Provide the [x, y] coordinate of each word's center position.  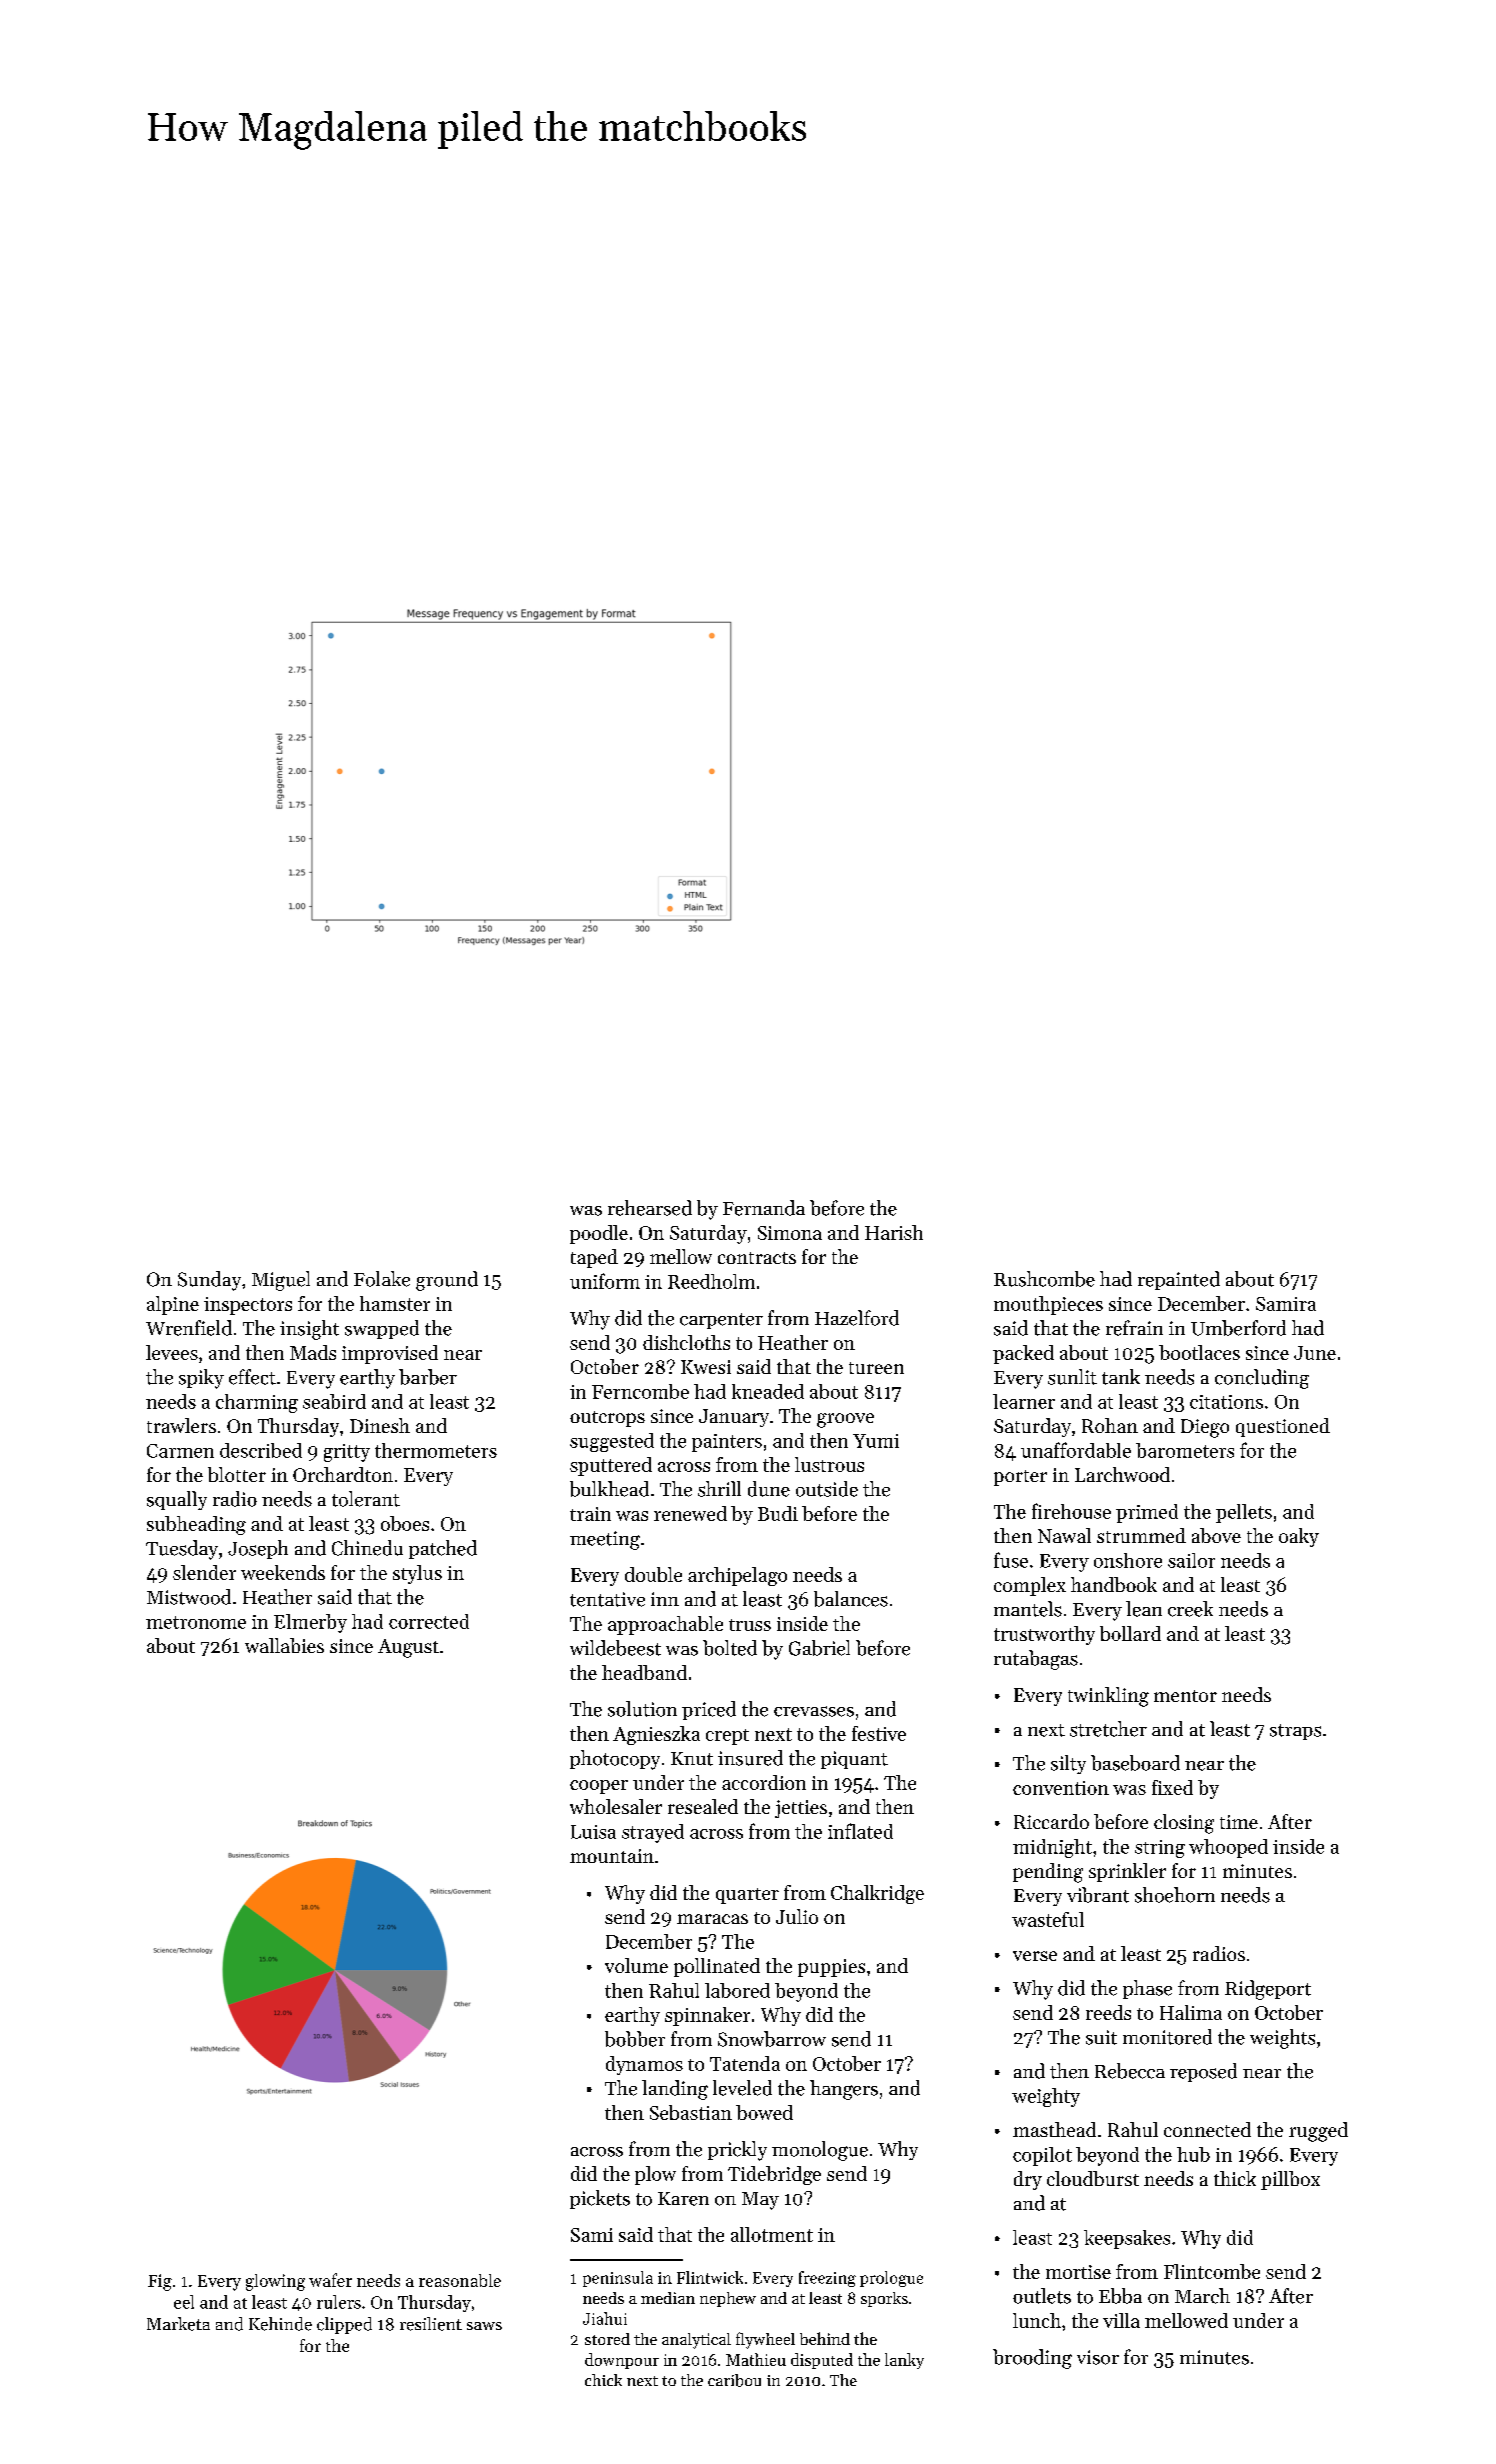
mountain [612, 1856]
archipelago [737, 1576]
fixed [1172, 1787]
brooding [1032, 2359]
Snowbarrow [772, 2039]
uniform [605, 1281]
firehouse [1071, 1511]
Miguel [281, 1281]
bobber [635, 2039]
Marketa [178, 2324]
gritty [347, 1453]
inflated [860, 1831]
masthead [1054, 2129]
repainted [1179, 1280]
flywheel [765, 2340]
